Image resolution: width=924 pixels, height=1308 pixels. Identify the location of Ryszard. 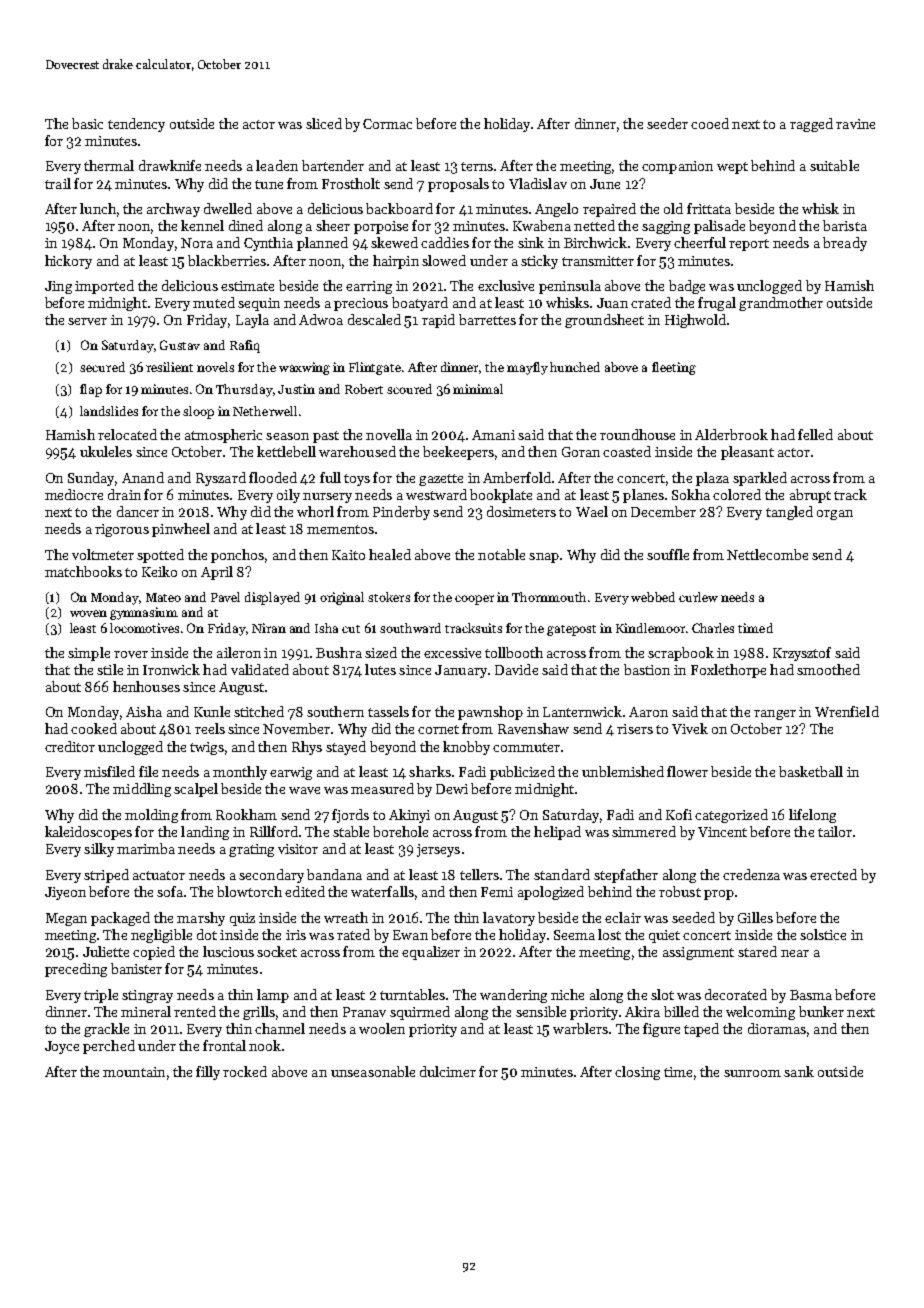
(221, 479).
